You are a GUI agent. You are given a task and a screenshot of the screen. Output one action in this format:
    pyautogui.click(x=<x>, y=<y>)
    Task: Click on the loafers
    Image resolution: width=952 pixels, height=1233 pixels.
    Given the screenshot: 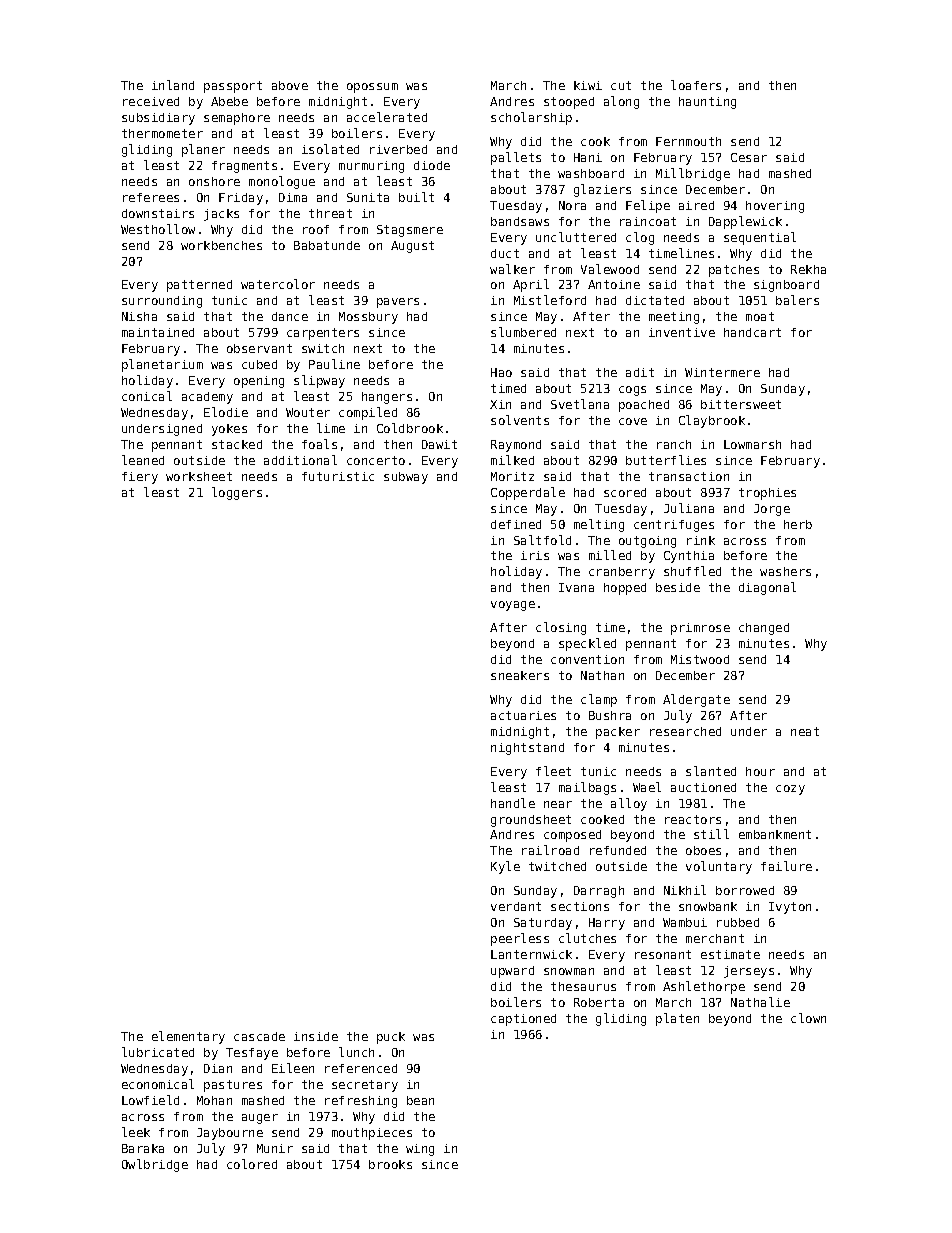 What is the action you would take?
    pyautogui.click(x=696, y=85)
